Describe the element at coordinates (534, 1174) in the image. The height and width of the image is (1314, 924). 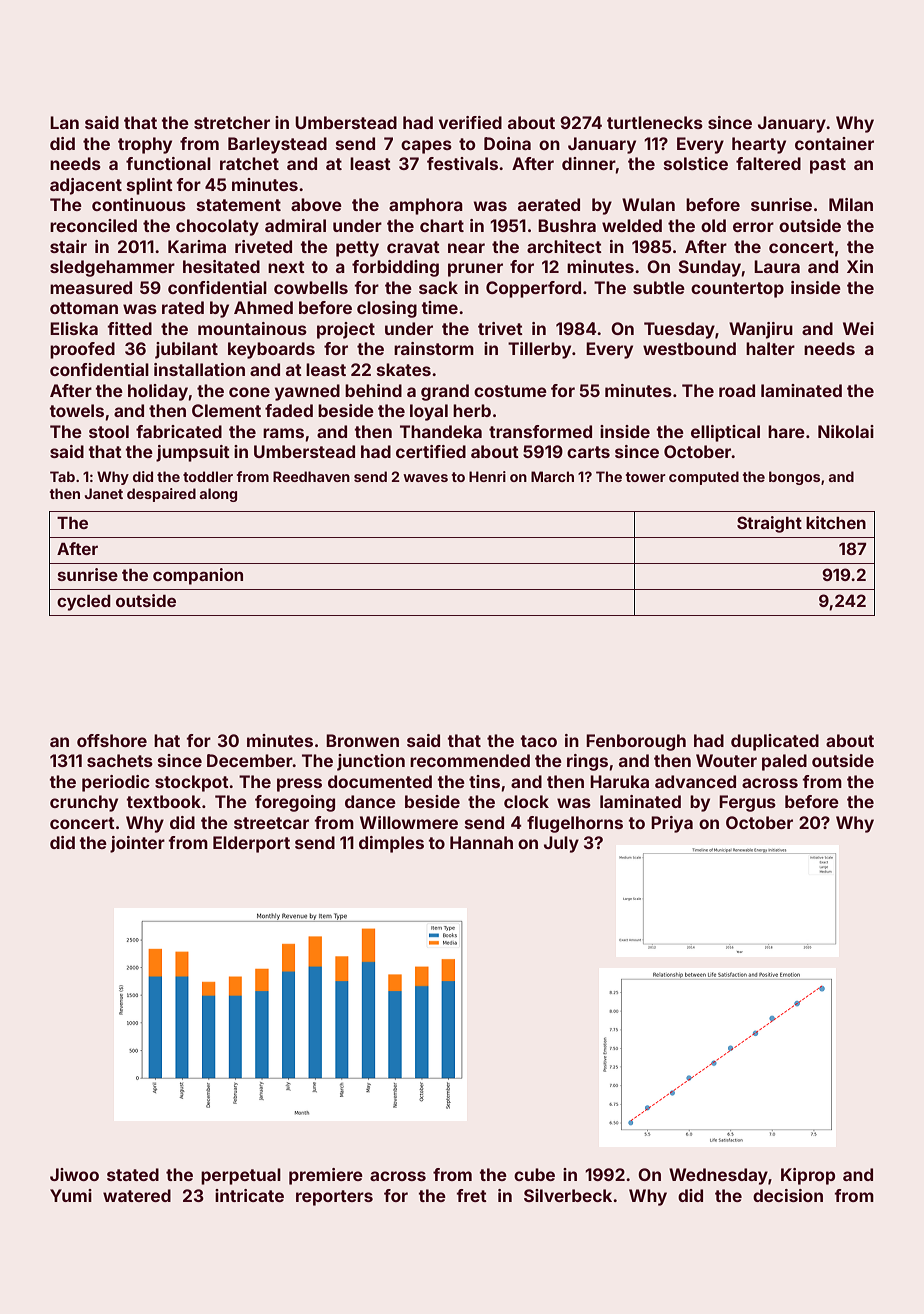
I see `cube` at that location.
